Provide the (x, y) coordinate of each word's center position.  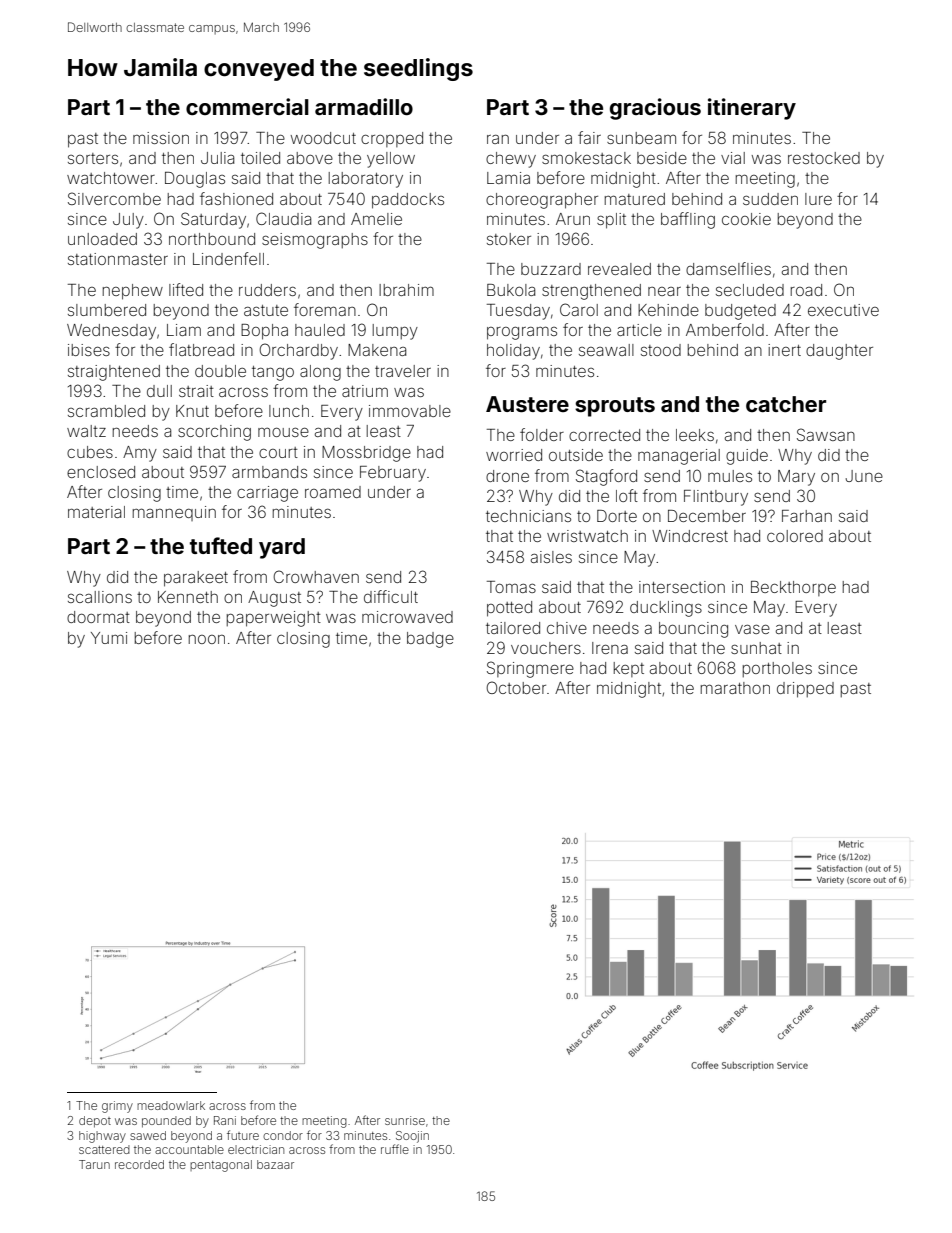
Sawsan (826, 434)
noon (207, 639)
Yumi (109, 638)
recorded (139, 1164)
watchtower (111, 178)
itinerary (752, 109)
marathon (735, 688)
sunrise (405, 1120)
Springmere (530, 669)
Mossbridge (366, 454)
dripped (805, 690)
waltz (86, 431)
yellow (391, 160)
